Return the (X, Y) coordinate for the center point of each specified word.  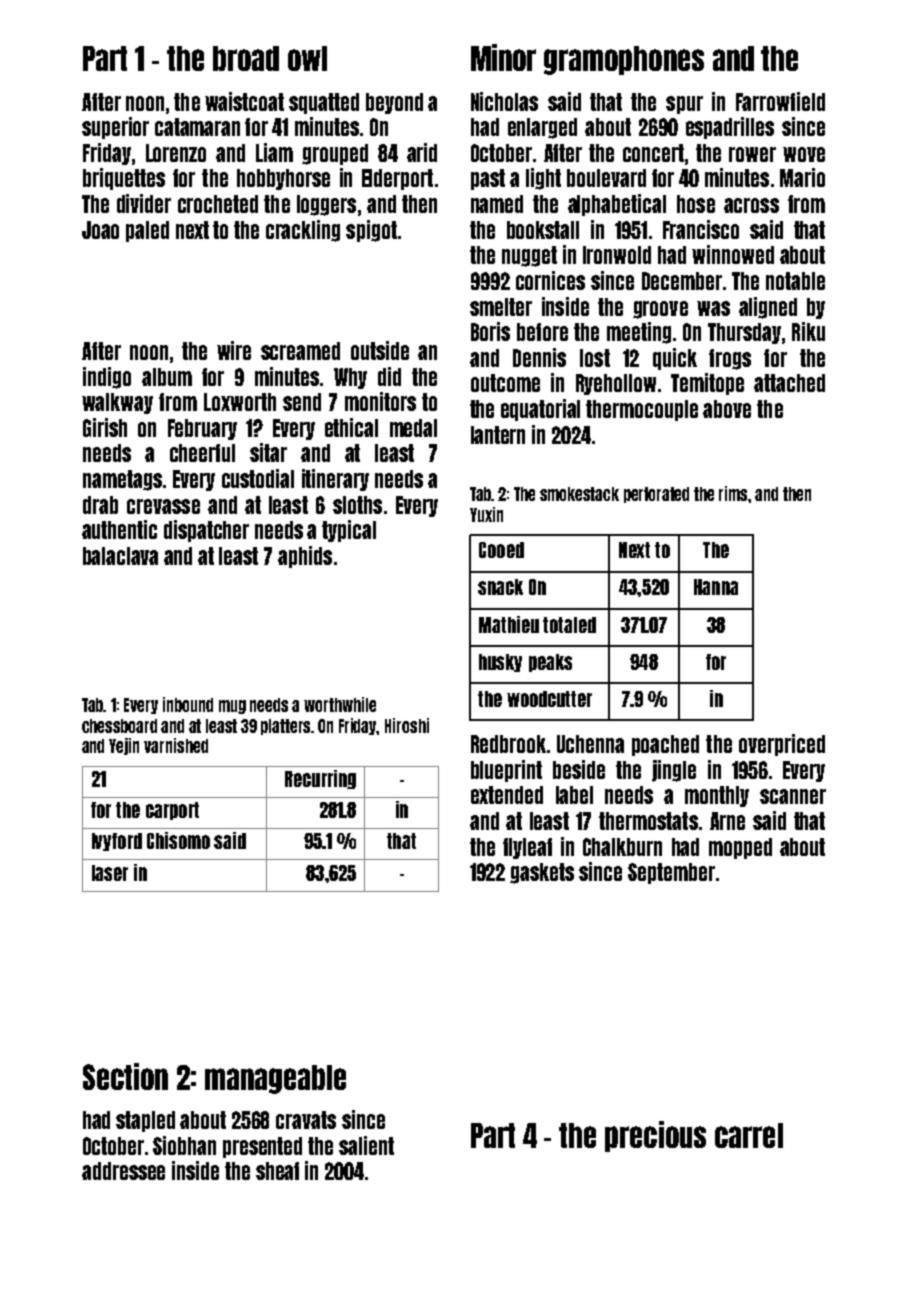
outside (380, 350)
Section (125, 1076)
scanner (793, 796)
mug (232, 707)
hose (696, 204)
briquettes (124, 179)
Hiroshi (407, 725)
